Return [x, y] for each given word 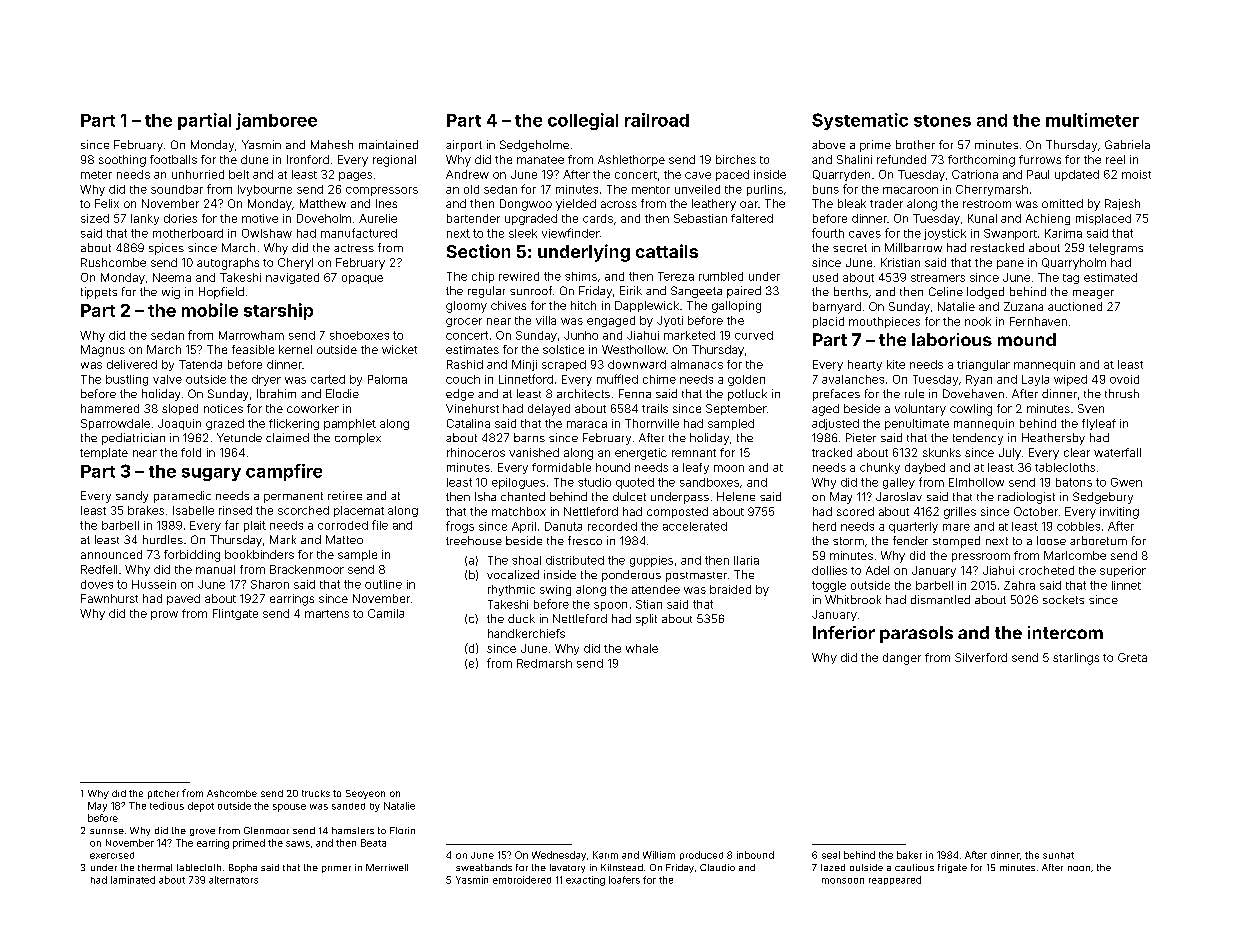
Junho [581, 335]
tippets [99, 293]
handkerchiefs [526, 633]
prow [164, 615]
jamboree [276, 121]
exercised [112, 855]
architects [583, 393]
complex [358, 439]
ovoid [1124, 379]
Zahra [1019, 585]
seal [831, 855]
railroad [657, 120]
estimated [1110, 277]
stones [942, 121]
